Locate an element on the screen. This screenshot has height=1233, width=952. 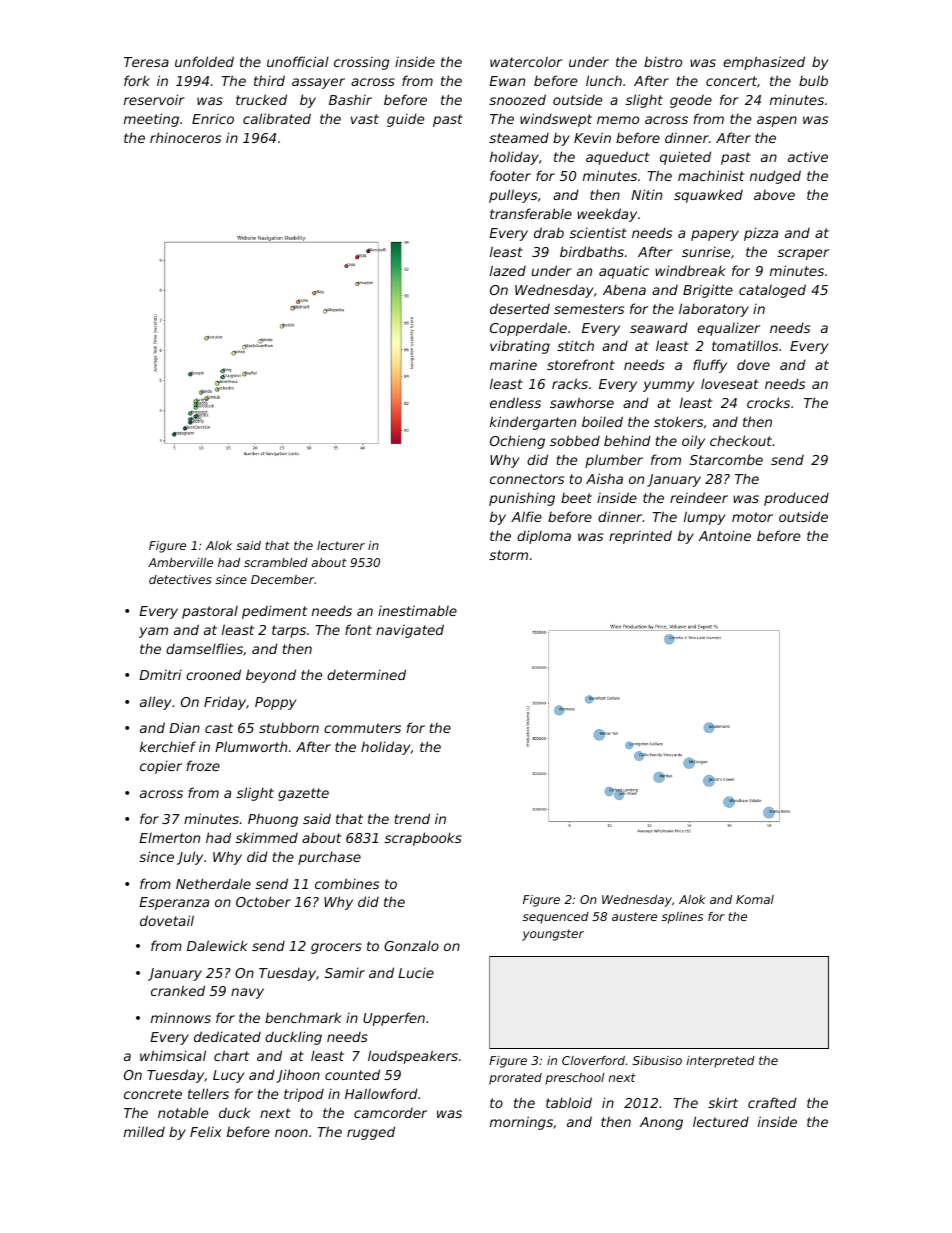
reprinted is located at coordinates (640, 537).
